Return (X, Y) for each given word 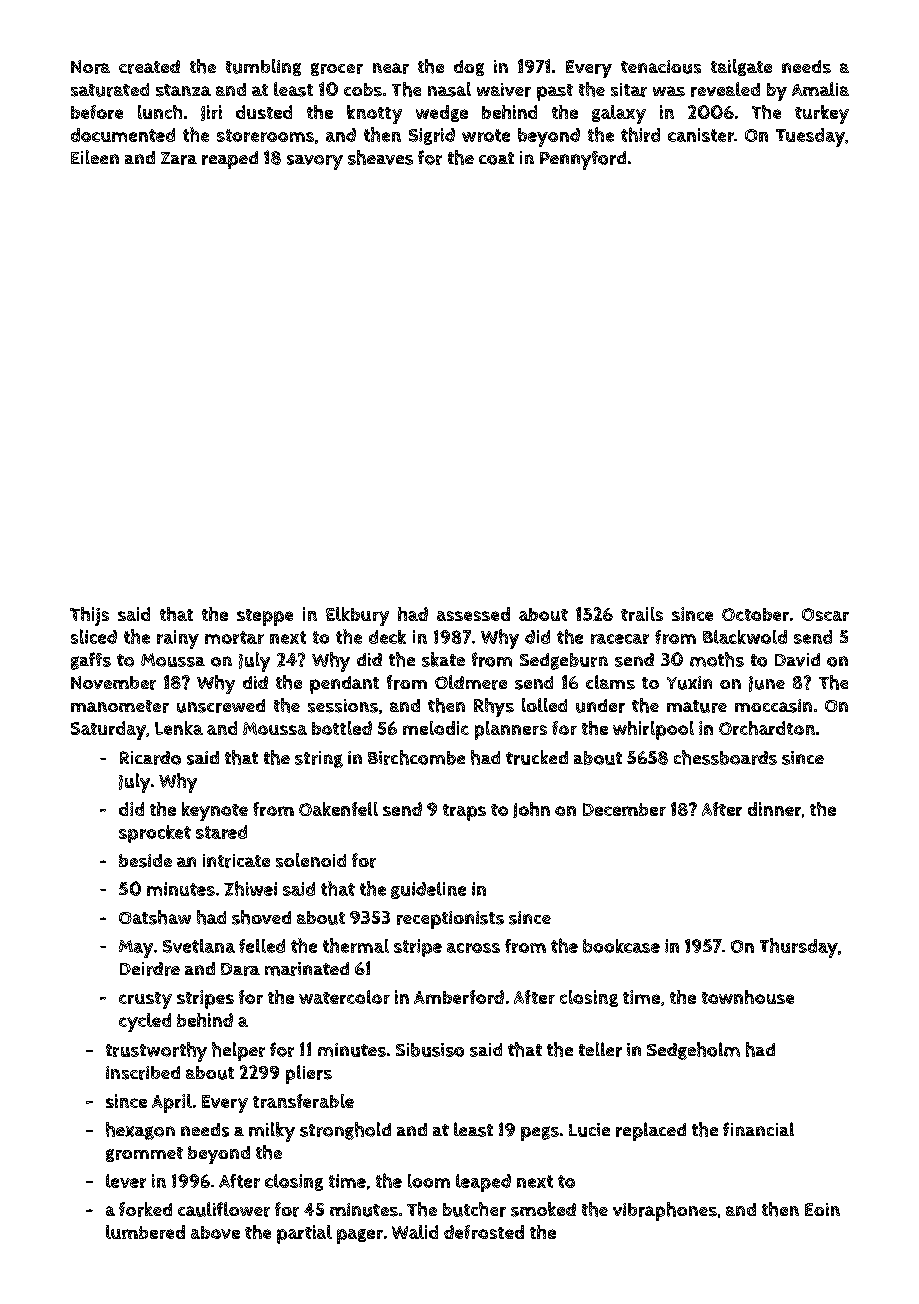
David (797, 660)
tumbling (263, 67)
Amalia (820, 89)
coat (496, 158)
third (640, 134)
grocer (337, 69)
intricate (236, 861)
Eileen (95, 157)
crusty (145, 1000)
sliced (94, 636)
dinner (774, 809)
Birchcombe (416, 757)
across (473, 948)
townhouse (748, 997)
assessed (473, 614)
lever (126, 1181)
